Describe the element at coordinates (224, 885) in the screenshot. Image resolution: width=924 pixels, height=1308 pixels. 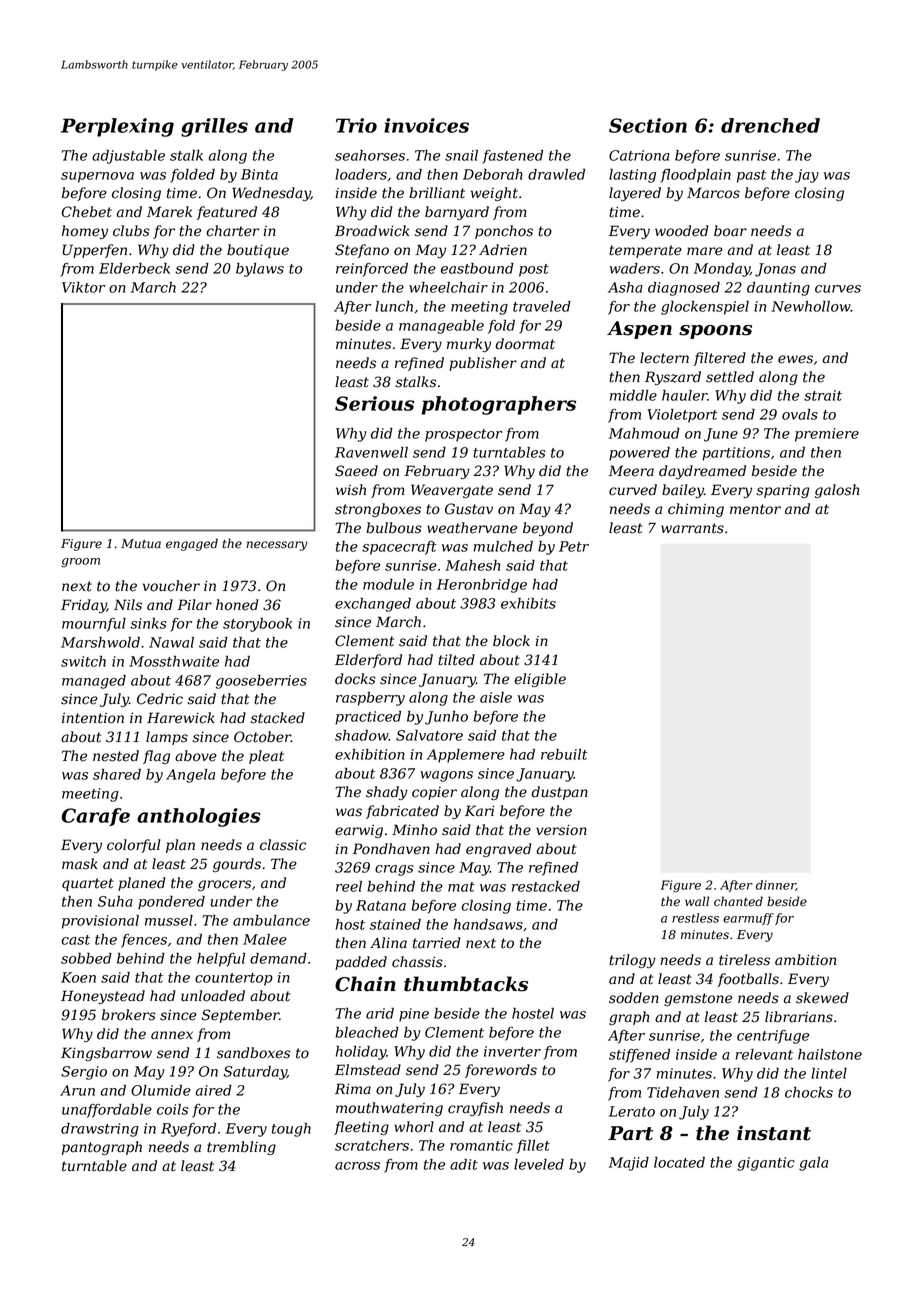
I see `grocers` at that location.
